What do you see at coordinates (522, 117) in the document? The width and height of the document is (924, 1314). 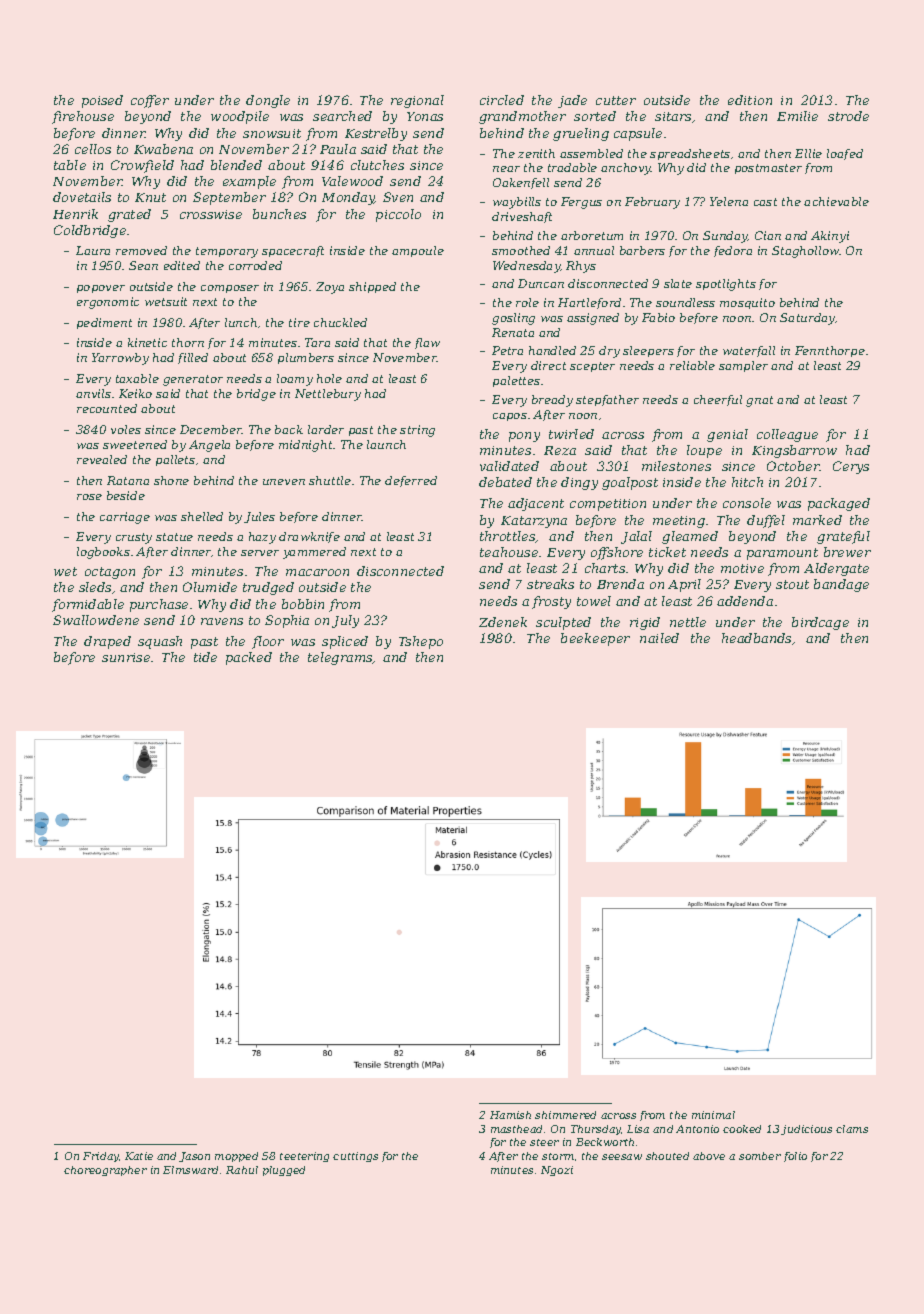 I see `grandmother` at bounding box center [522, 117].
